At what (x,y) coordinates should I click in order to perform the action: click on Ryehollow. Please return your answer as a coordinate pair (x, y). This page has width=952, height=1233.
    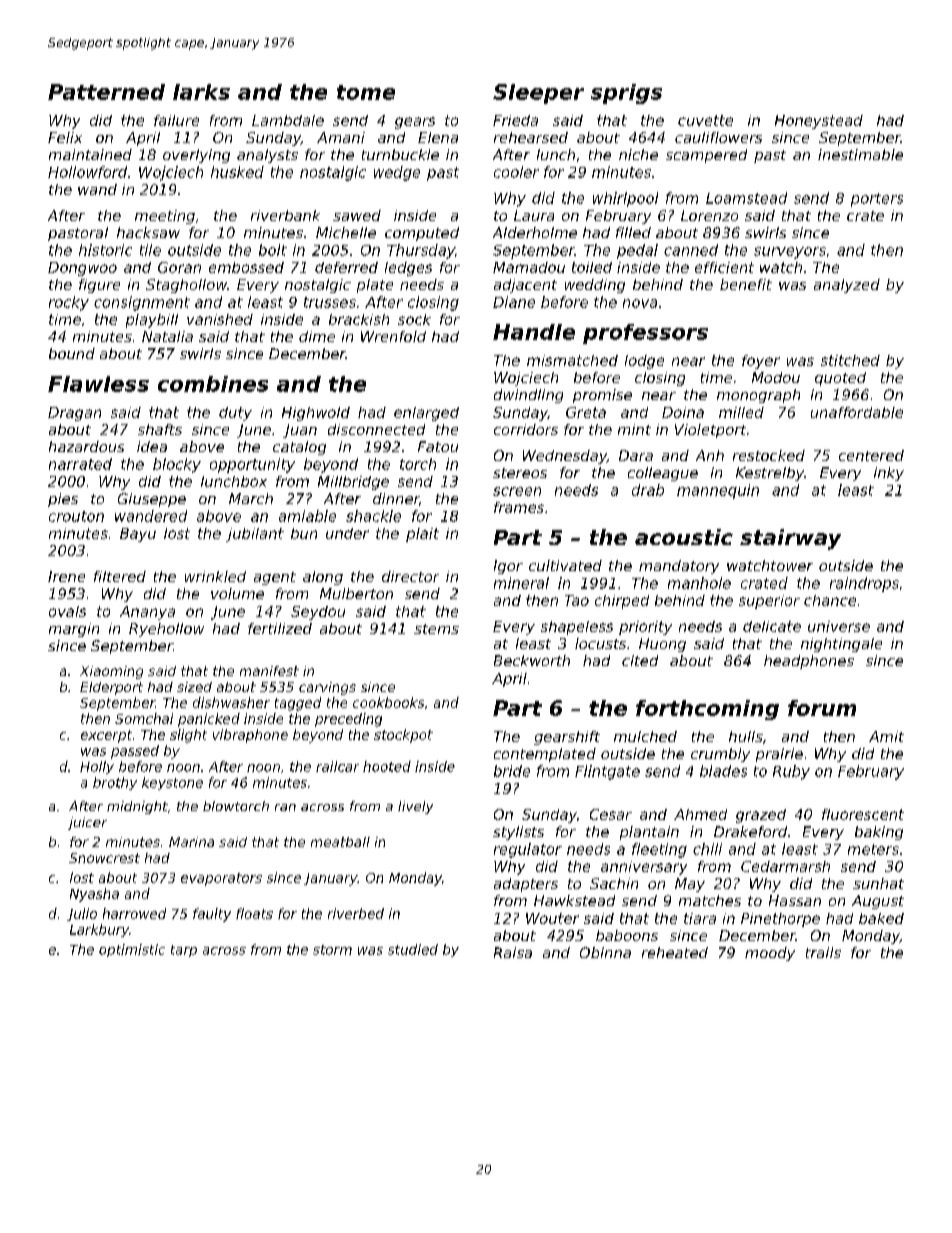
    Looking at the image, I should click on (166, 630).
